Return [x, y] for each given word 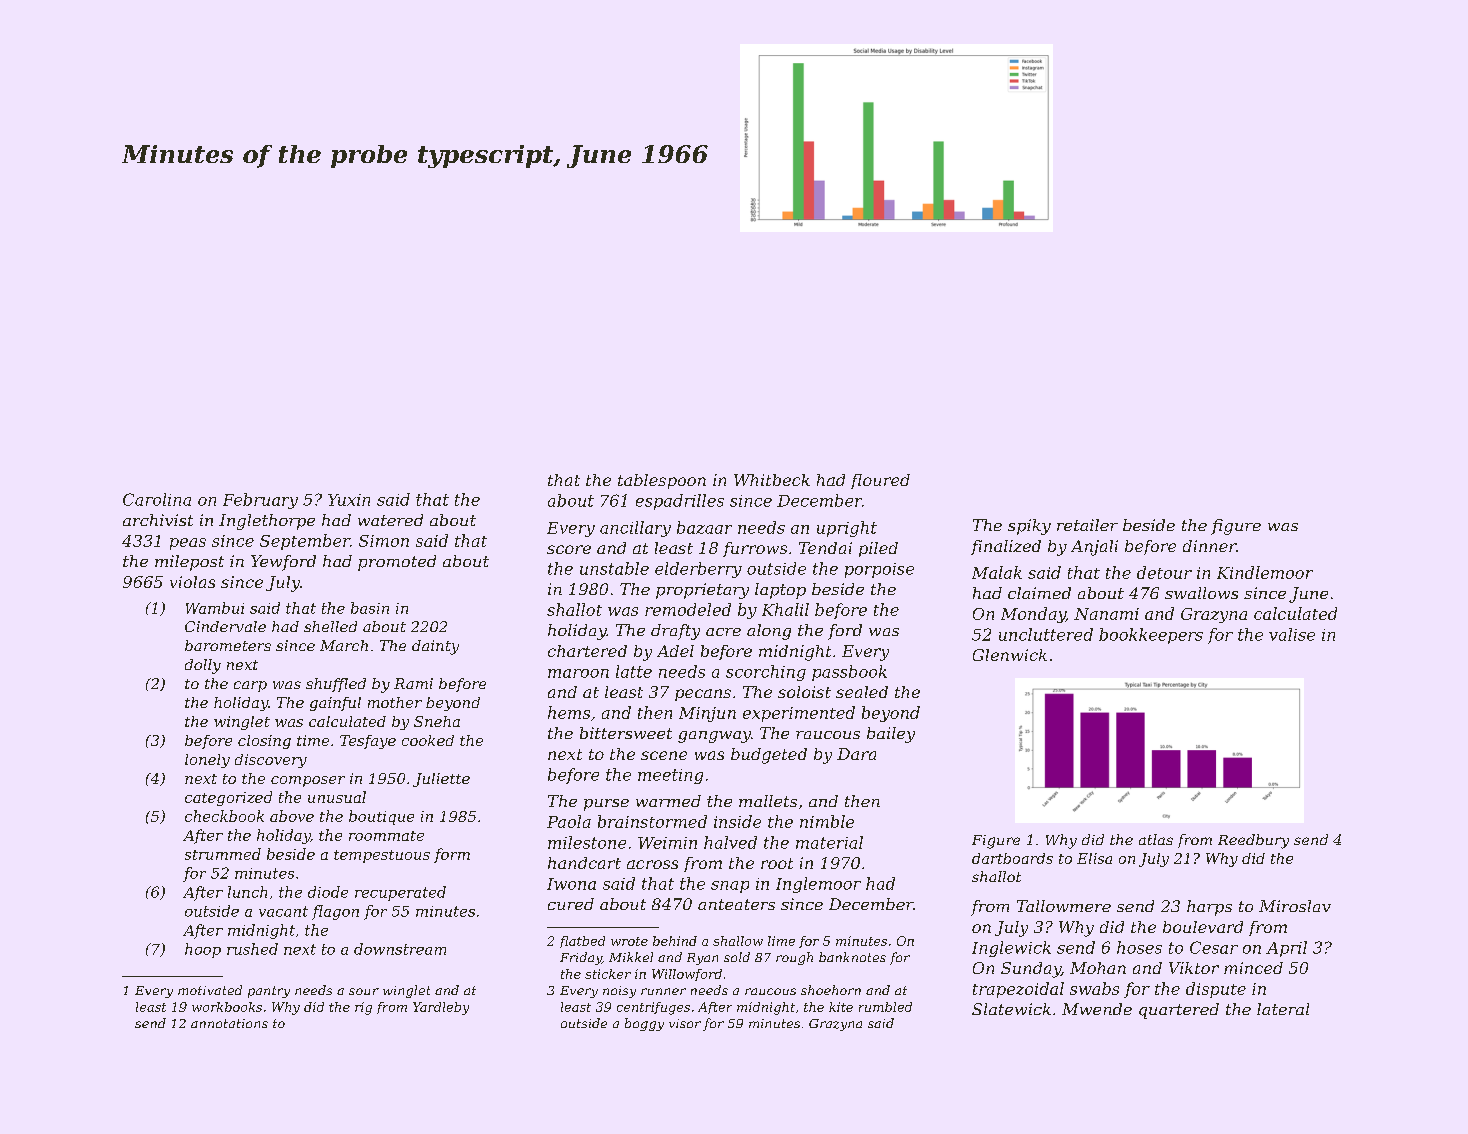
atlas [1156, 839]
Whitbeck [772, 480]
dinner [1209, 546]
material [829, 842]
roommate [386, 836]
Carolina [157, 499]
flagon [335, 912]
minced [1253, 968]
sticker [608, 974]
